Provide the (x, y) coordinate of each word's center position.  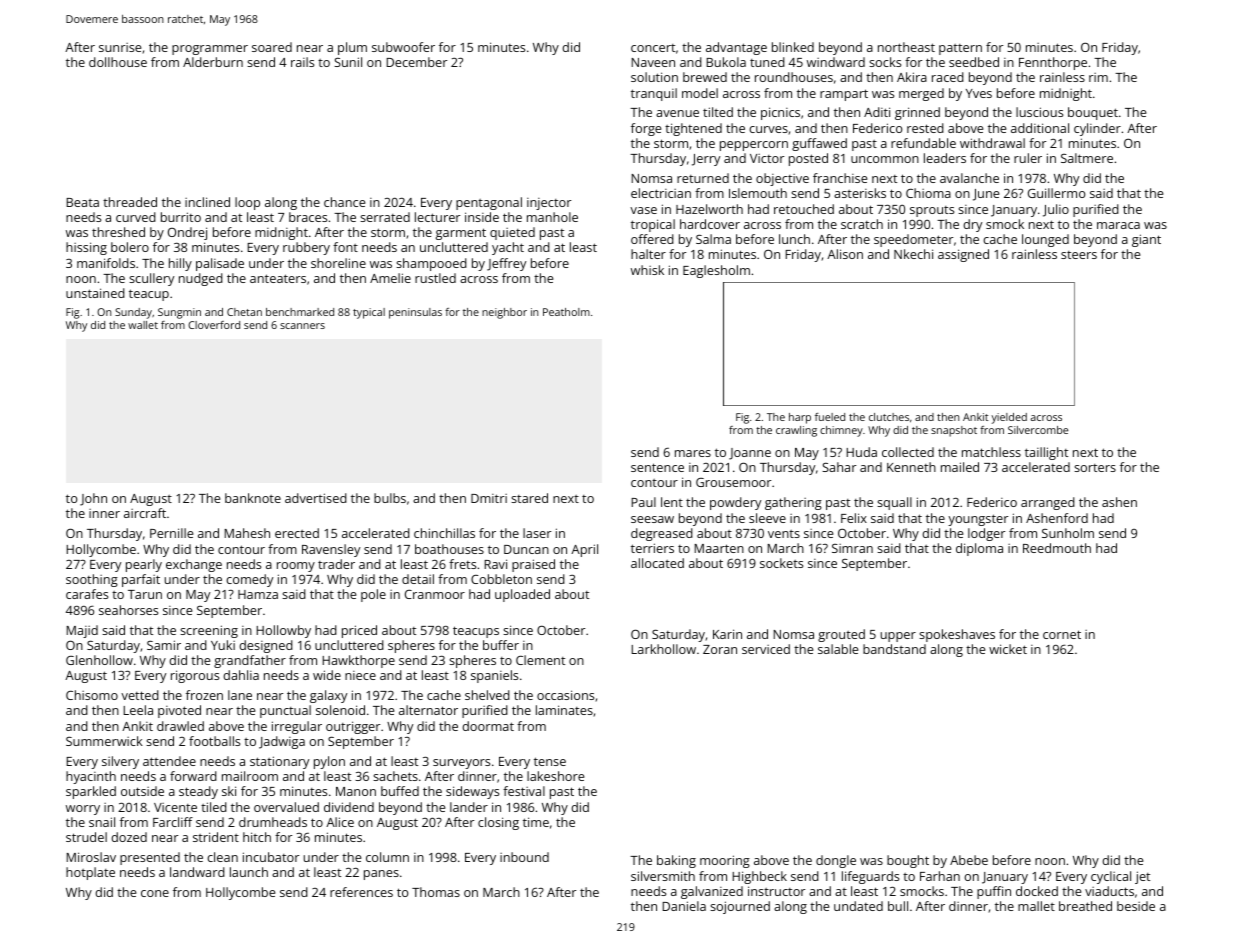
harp (800, 418)
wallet (143, 325)
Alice (340, 822)
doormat (488, 726)
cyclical (1111, 877)
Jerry (706, 160)
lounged (1045, 240)
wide (327, 675)
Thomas (436, 892)
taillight (1046, 453)
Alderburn (213, 62)
